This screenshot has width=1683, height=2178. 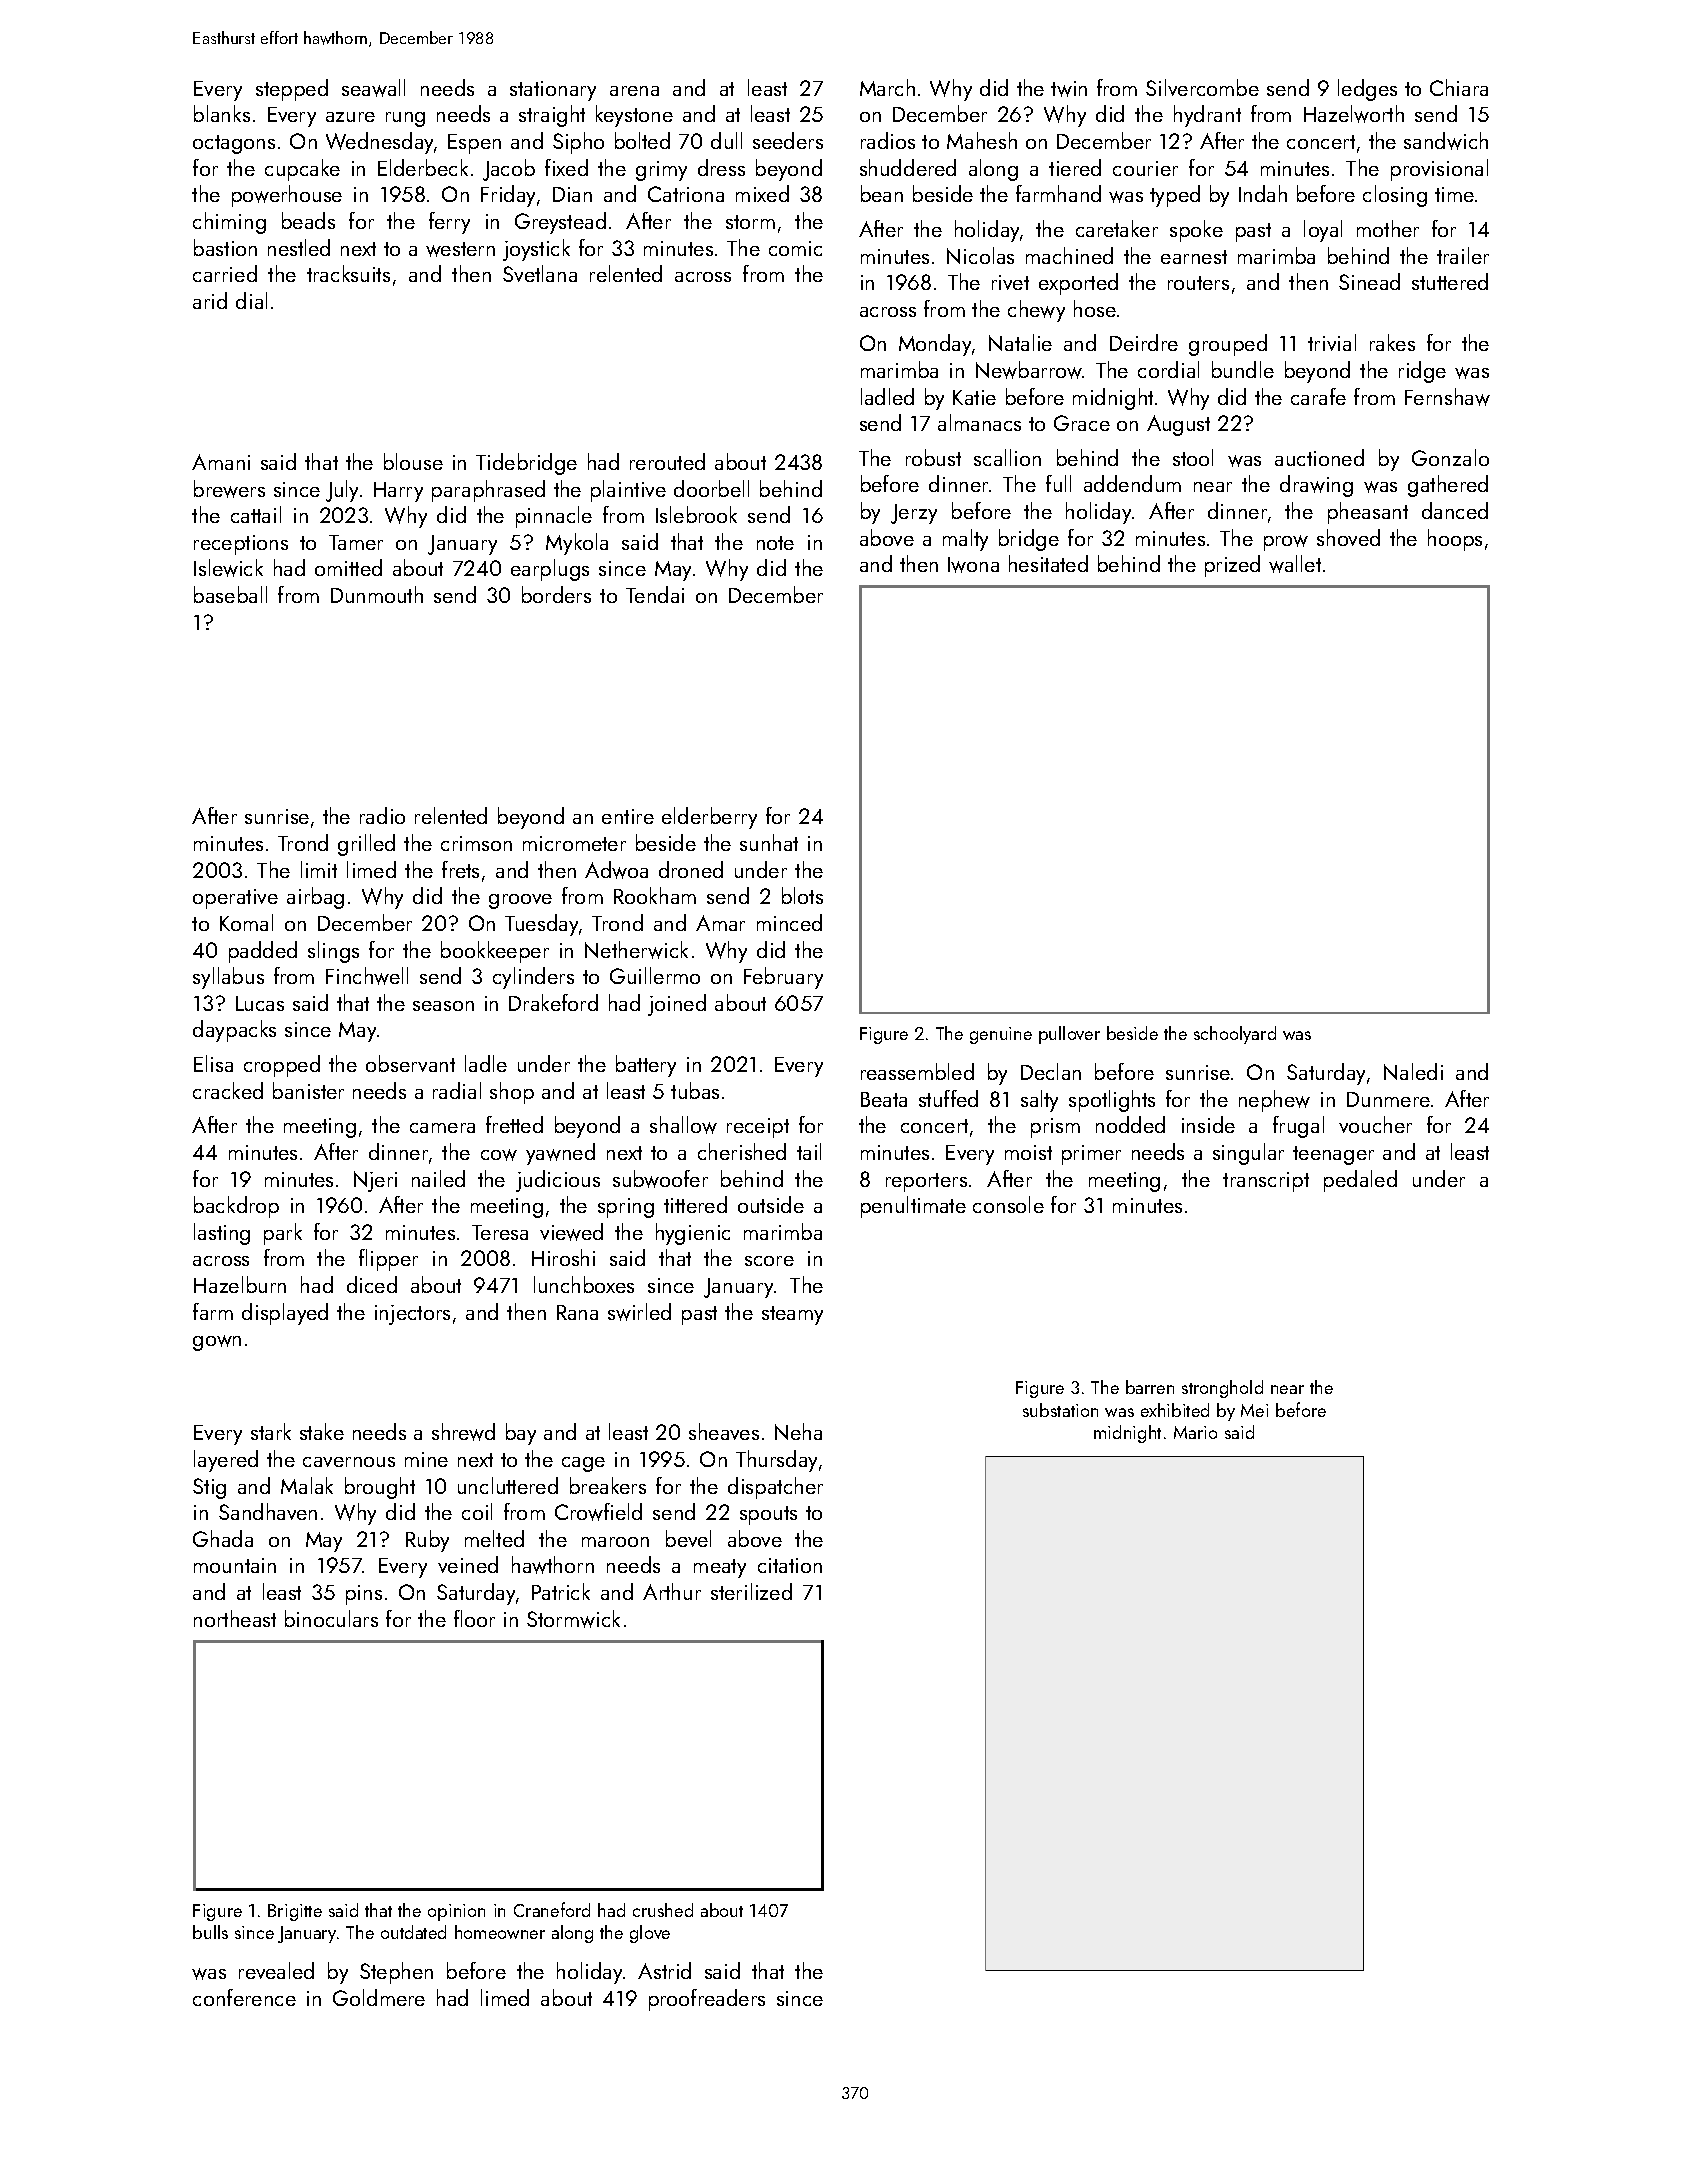 I want to click on Astrid, so click(x=664, y=1970).
